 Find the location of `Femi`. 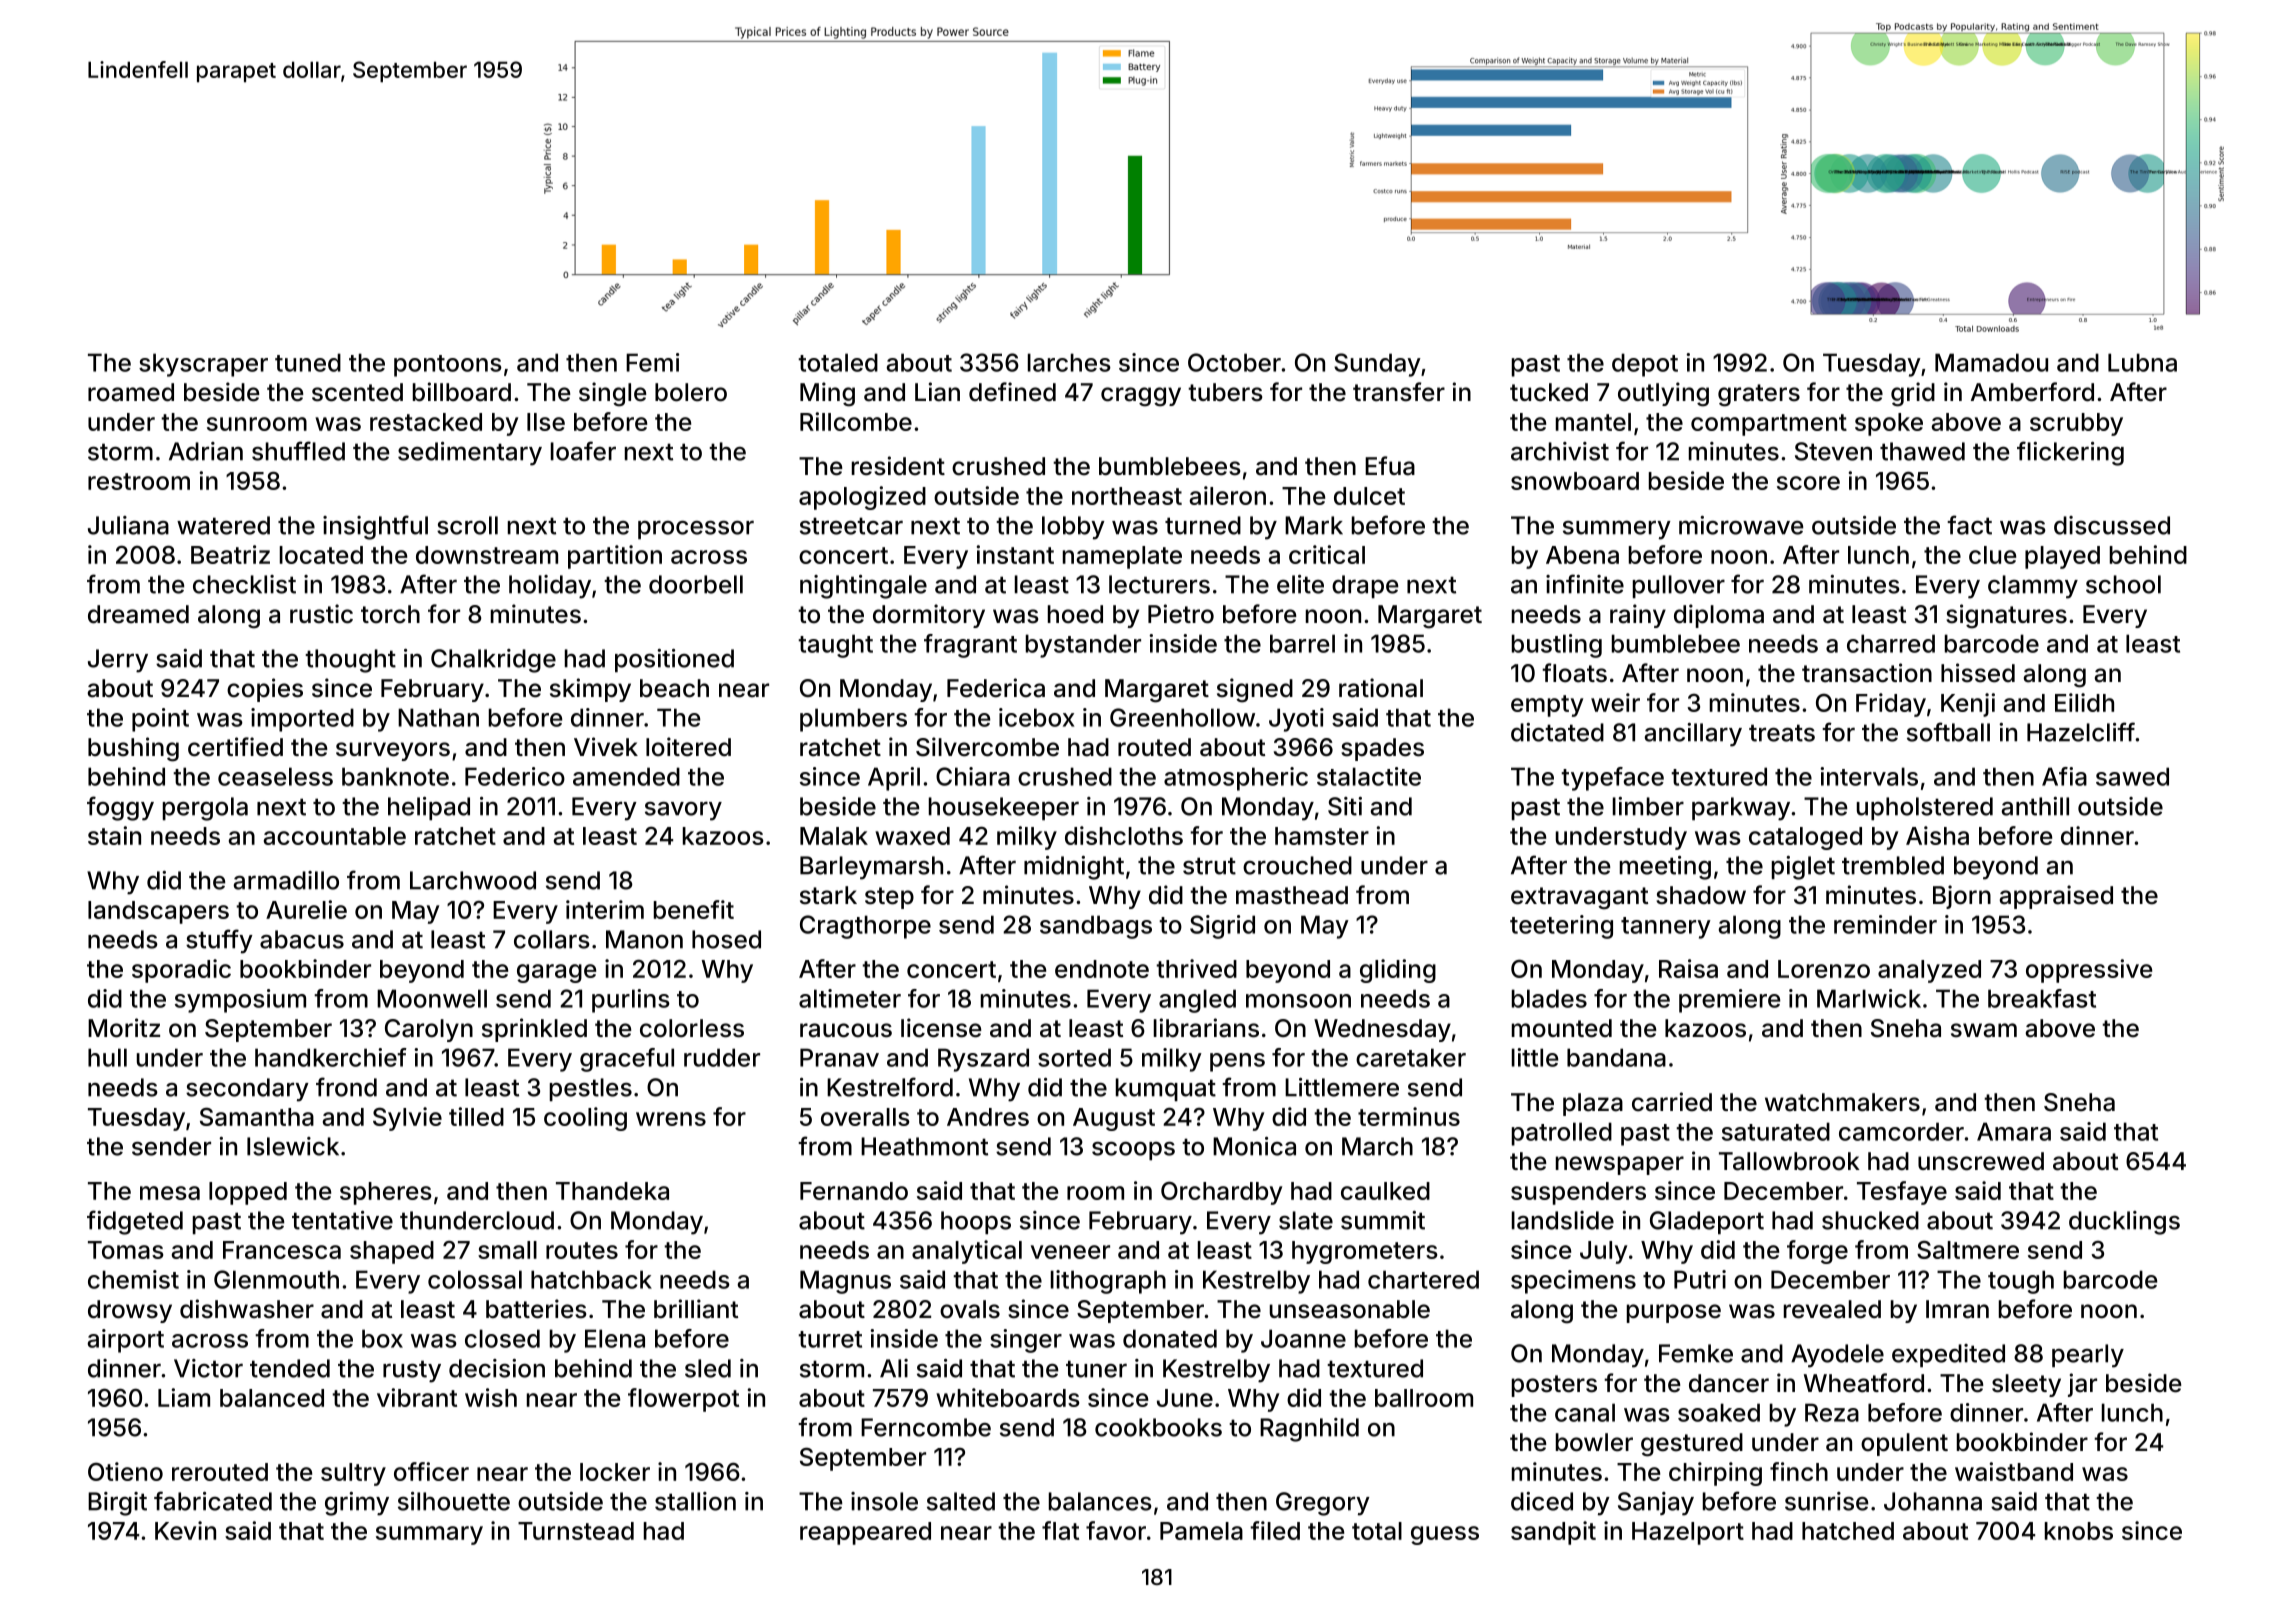

Femi is located at coordinates (652, 362).
